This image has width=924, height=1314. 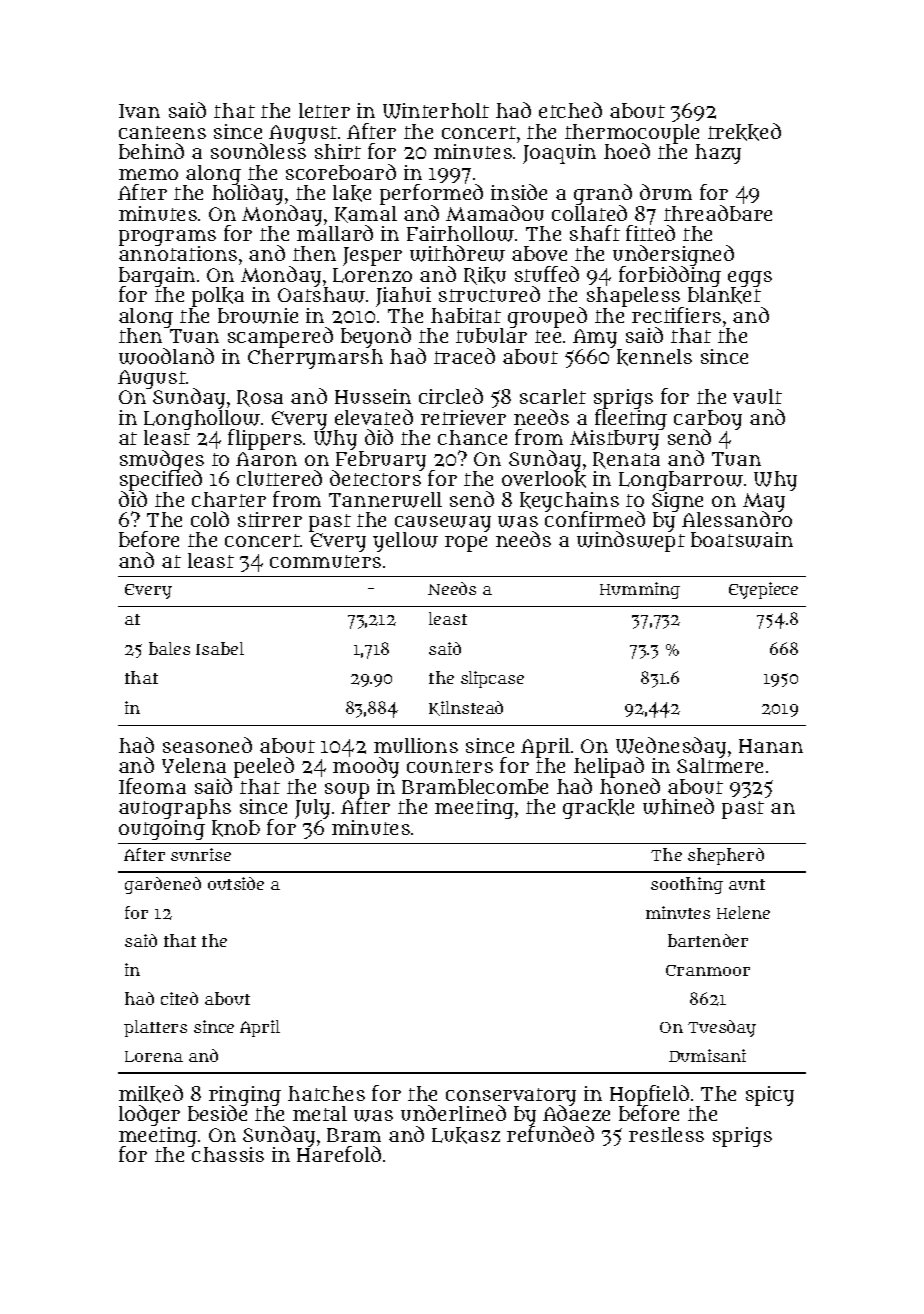 I want to click on causeway, so click(x=443, y=524).
